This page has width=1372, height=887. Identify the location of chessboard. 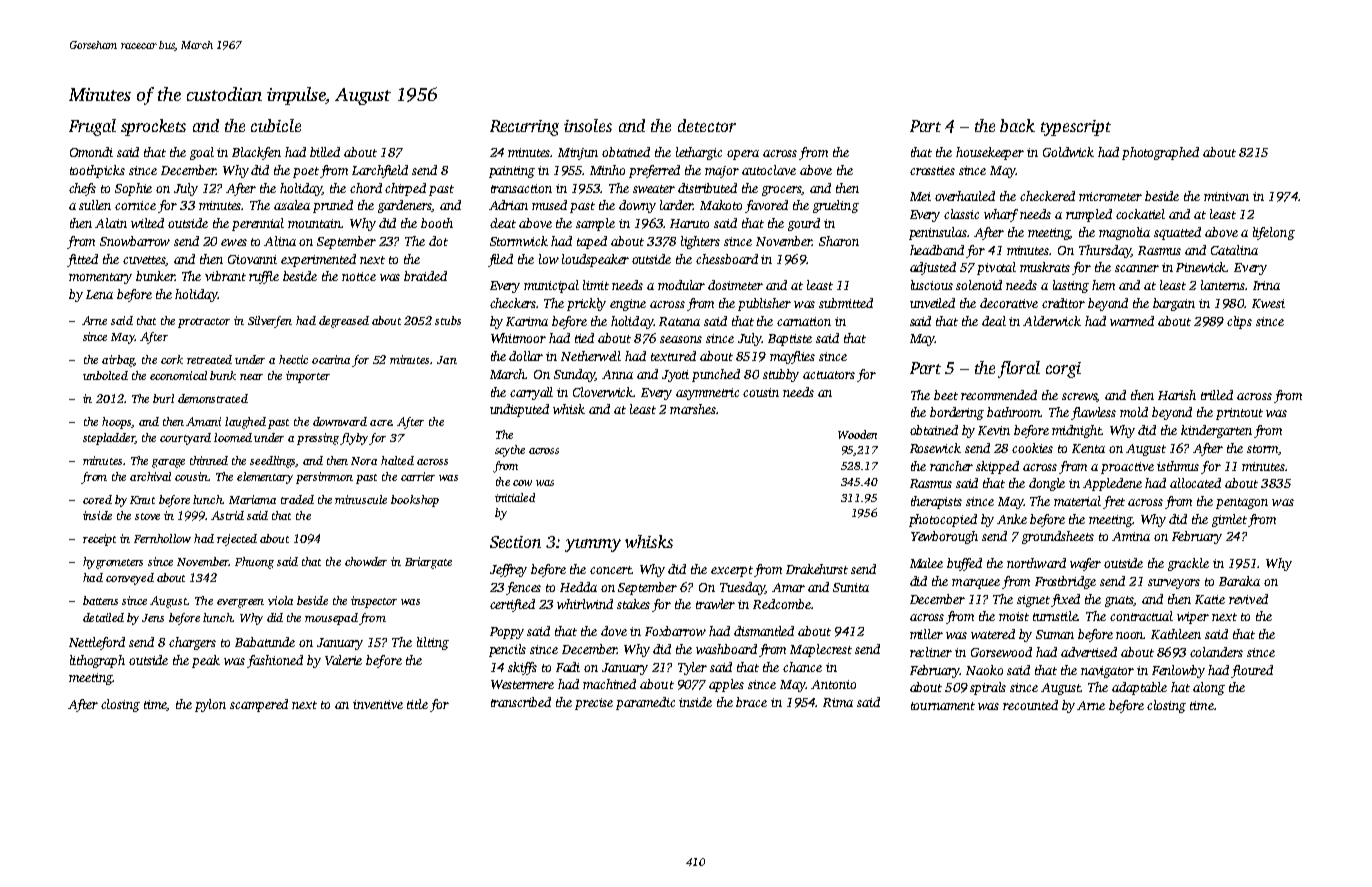
(727, 259).
